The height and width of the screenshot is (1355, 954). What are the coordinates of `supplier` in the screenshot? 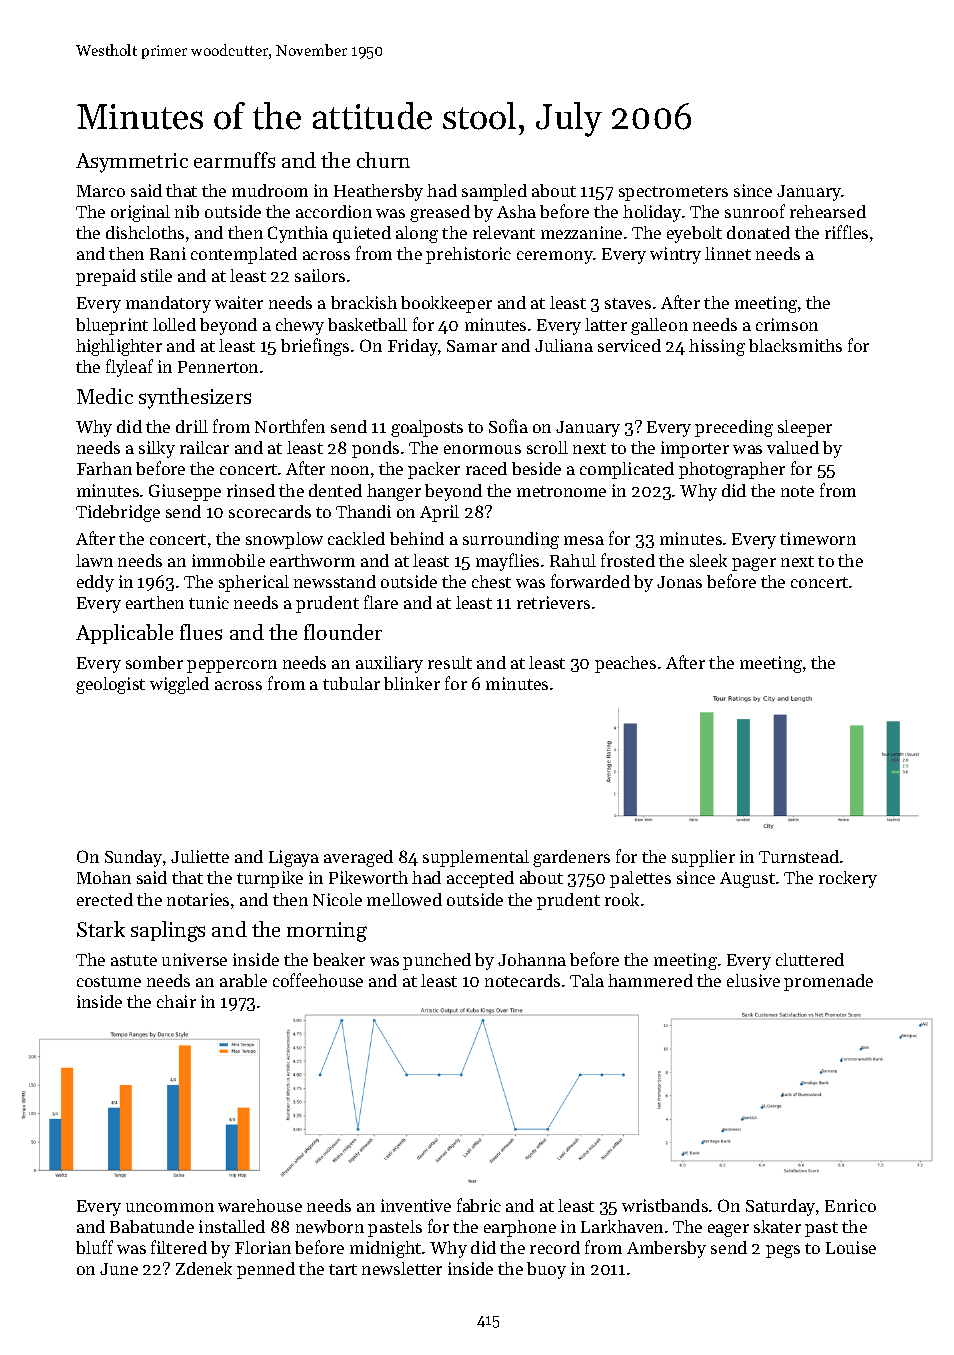 It's located at (703, 858).
